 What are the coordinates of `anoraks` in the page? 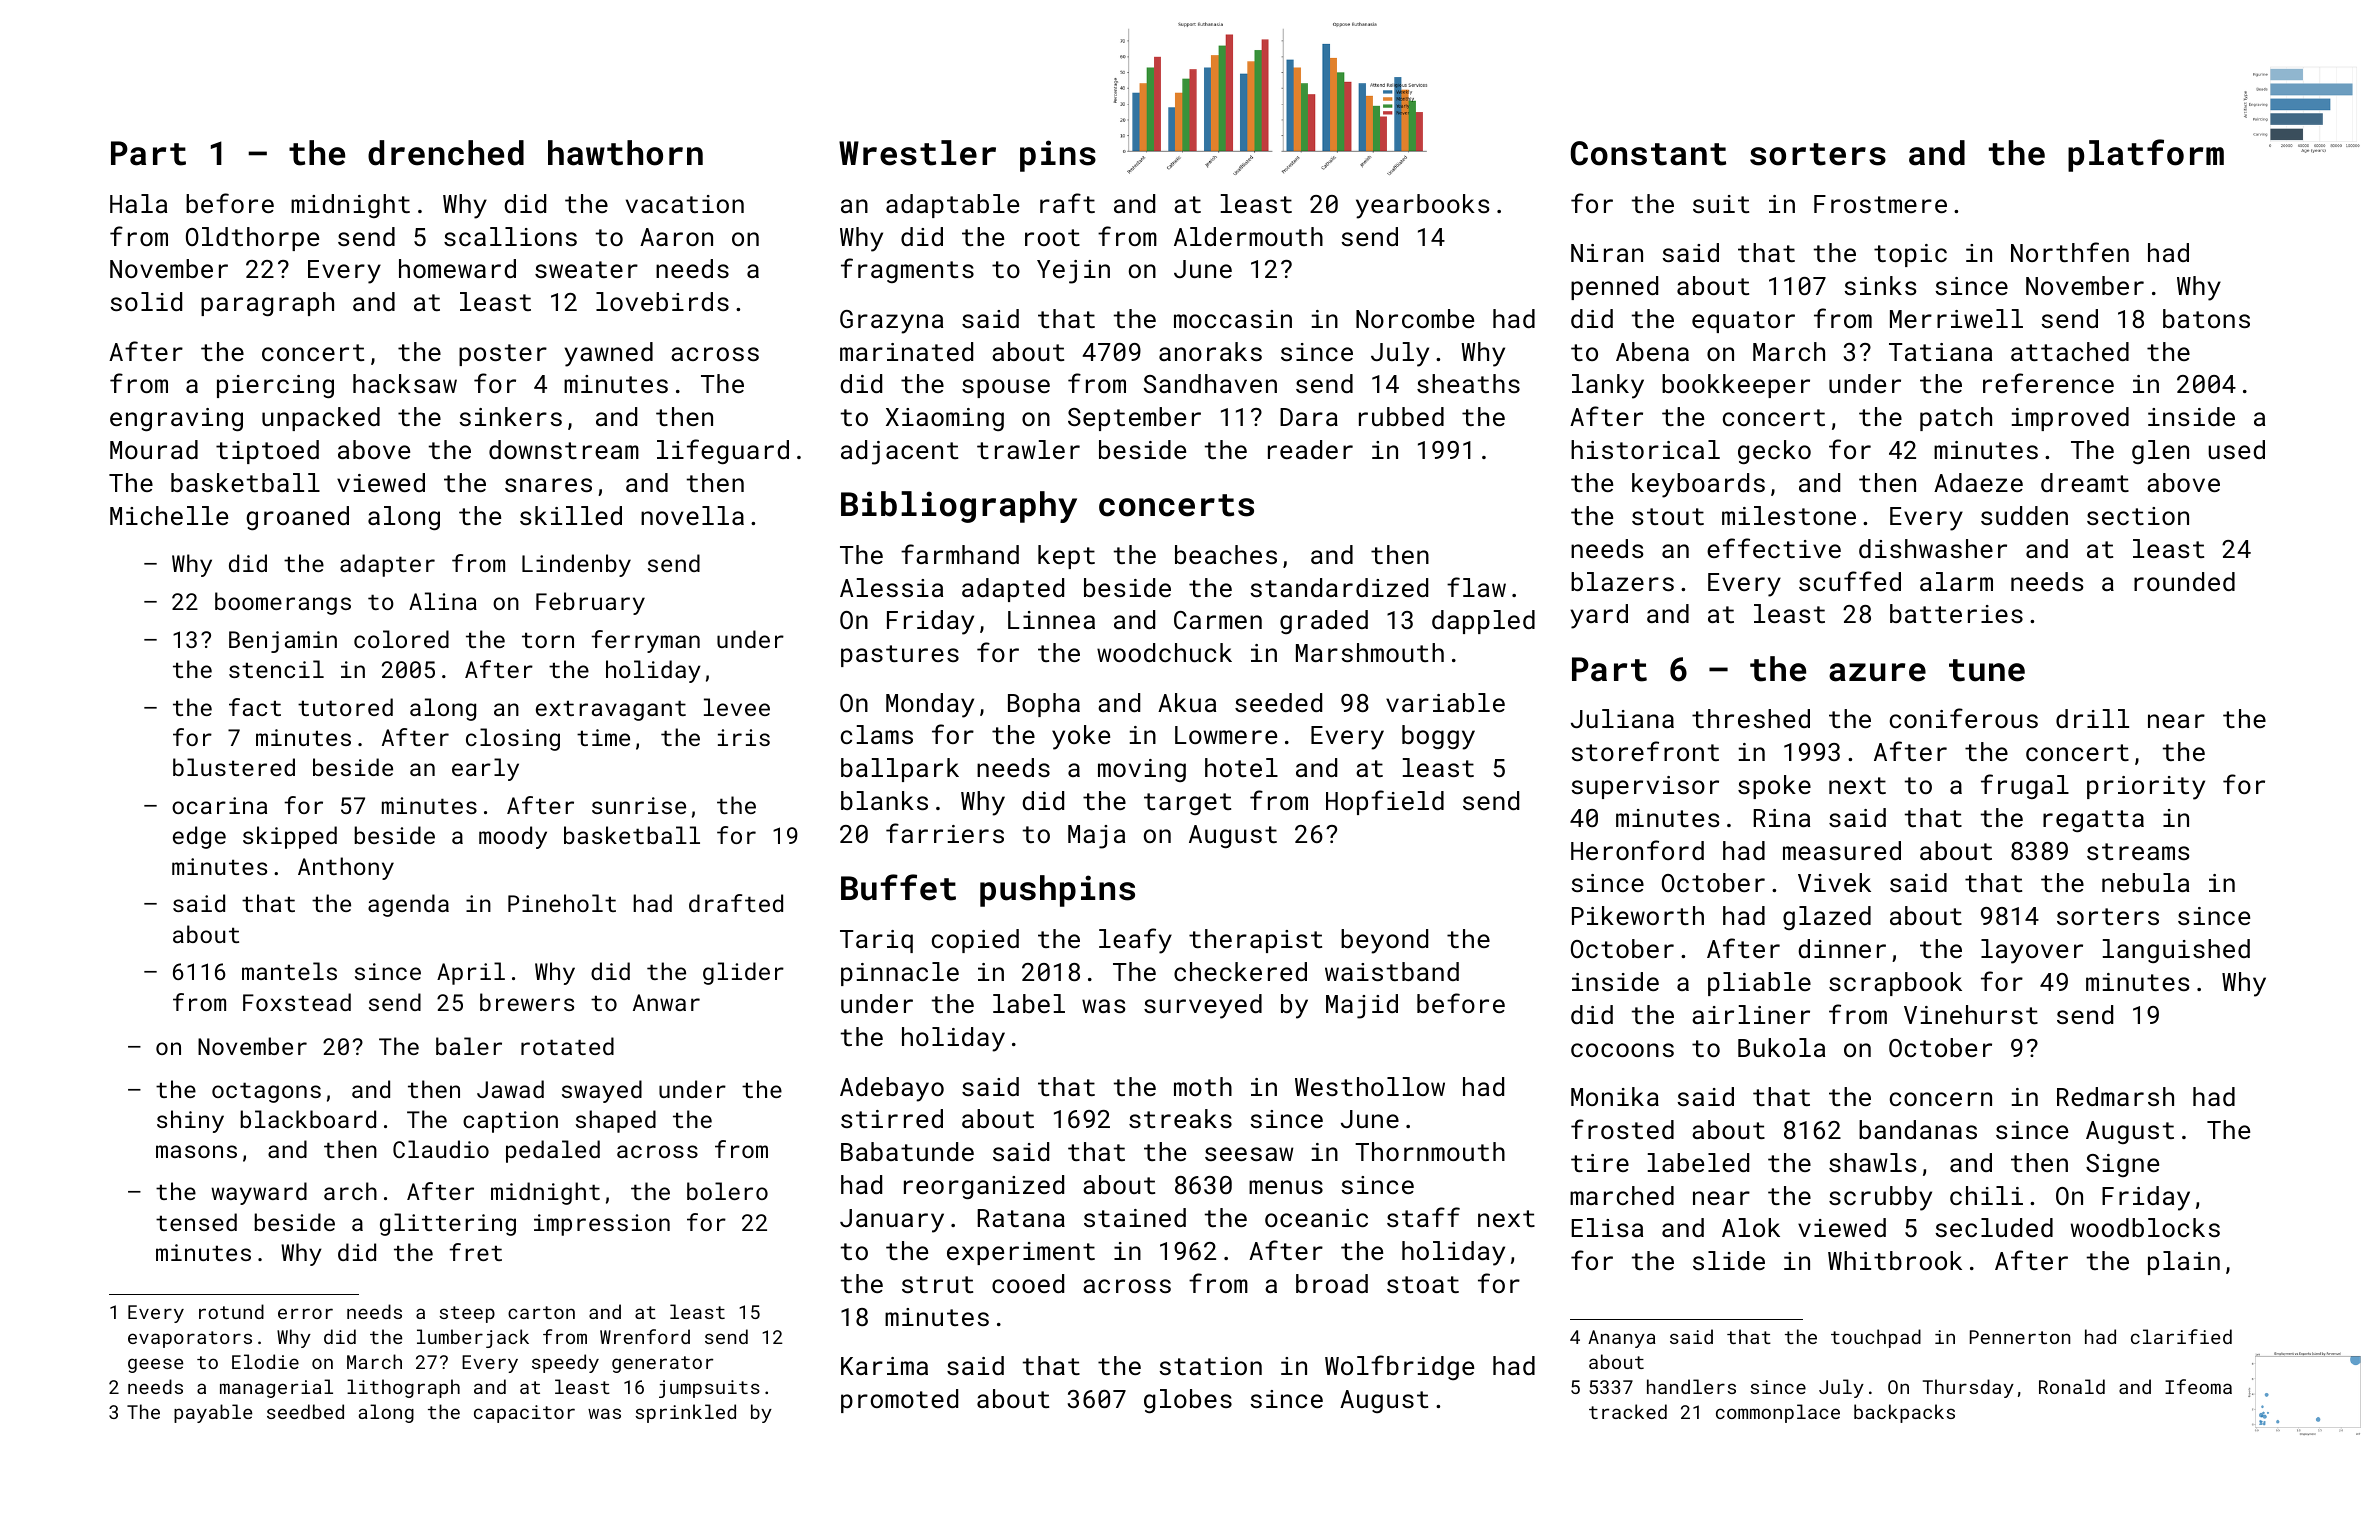 It's located at (1210, 351).
